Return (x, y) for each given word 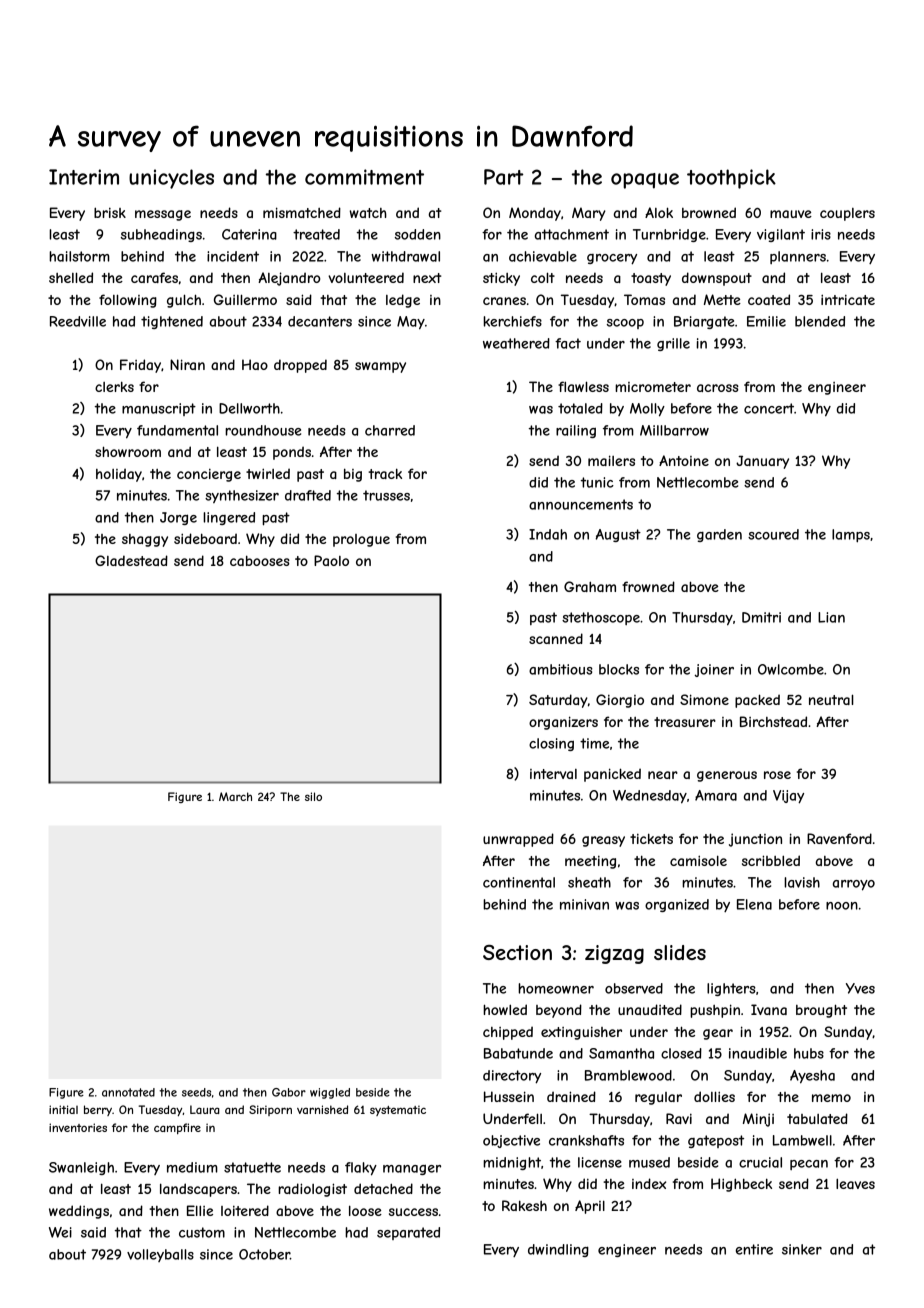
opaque (645, 181)
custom (202, 1232)
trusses (386, 495)
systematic (398, 1110)
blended (820, 321)
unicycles (171, 179)
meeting (590, 862)
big (353, 475)
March (235, 796)
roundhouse (263, 430)
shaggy (145, 540)
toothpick (731, 179)
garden (719, 535)
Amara (716, 795)
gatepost (716, 1141)
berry (98, 1110)
